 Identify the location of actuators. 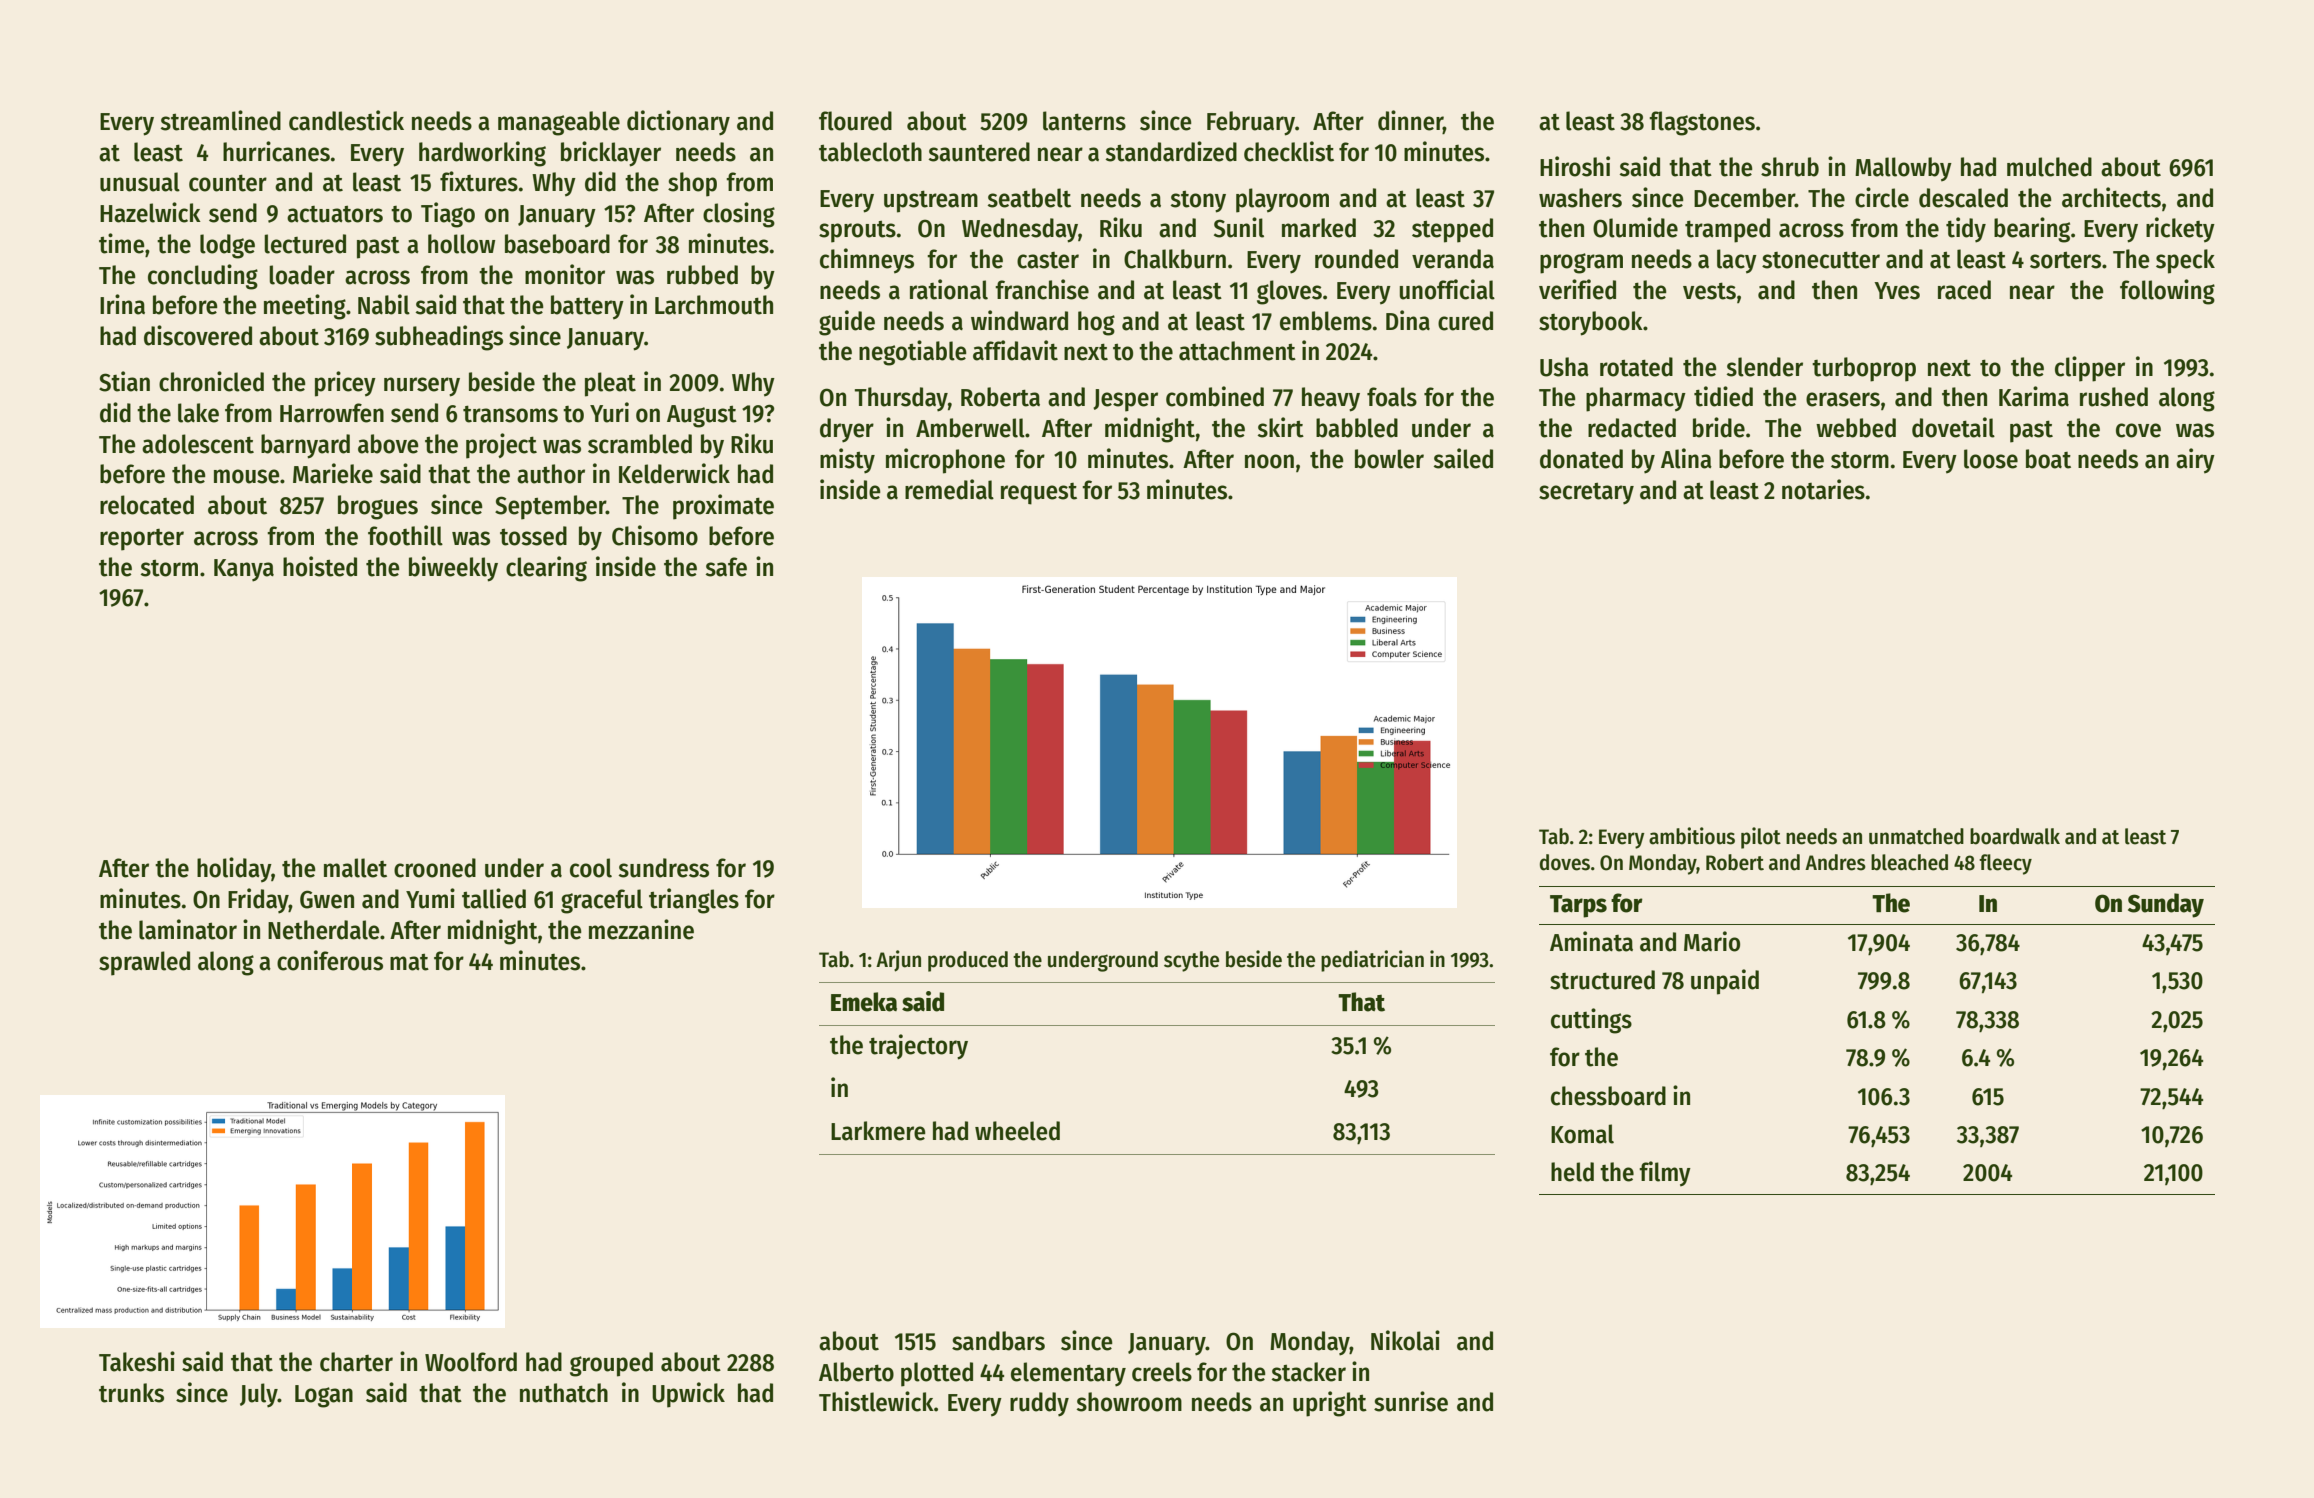
(335, 214).
